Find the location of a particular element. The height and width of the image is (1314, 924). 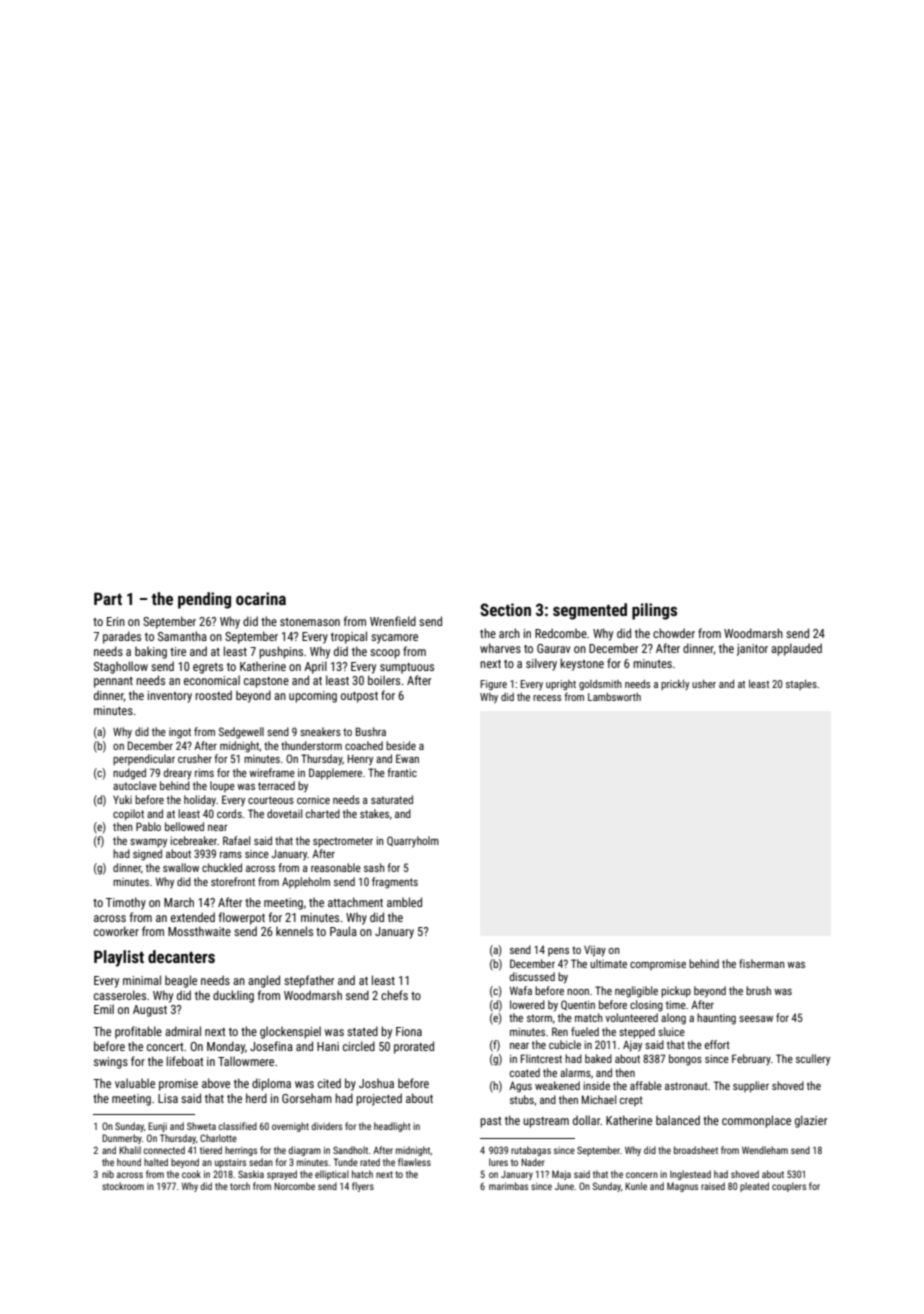

janitor is located at coordinates (752, 650).
